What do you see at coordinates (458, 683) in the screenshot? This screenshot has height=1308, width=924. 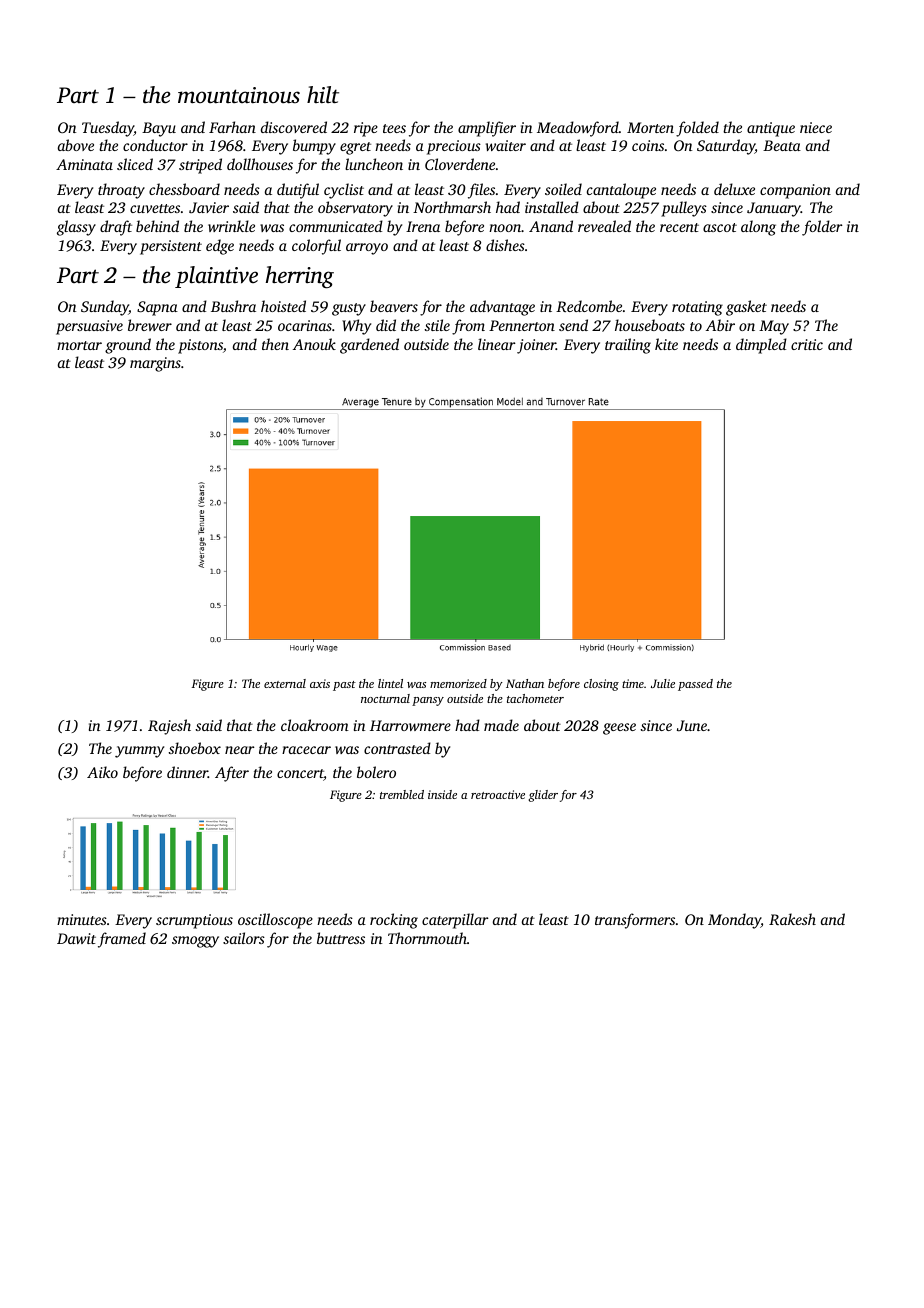 I see `memorized` at bounding box center [458, 683].
